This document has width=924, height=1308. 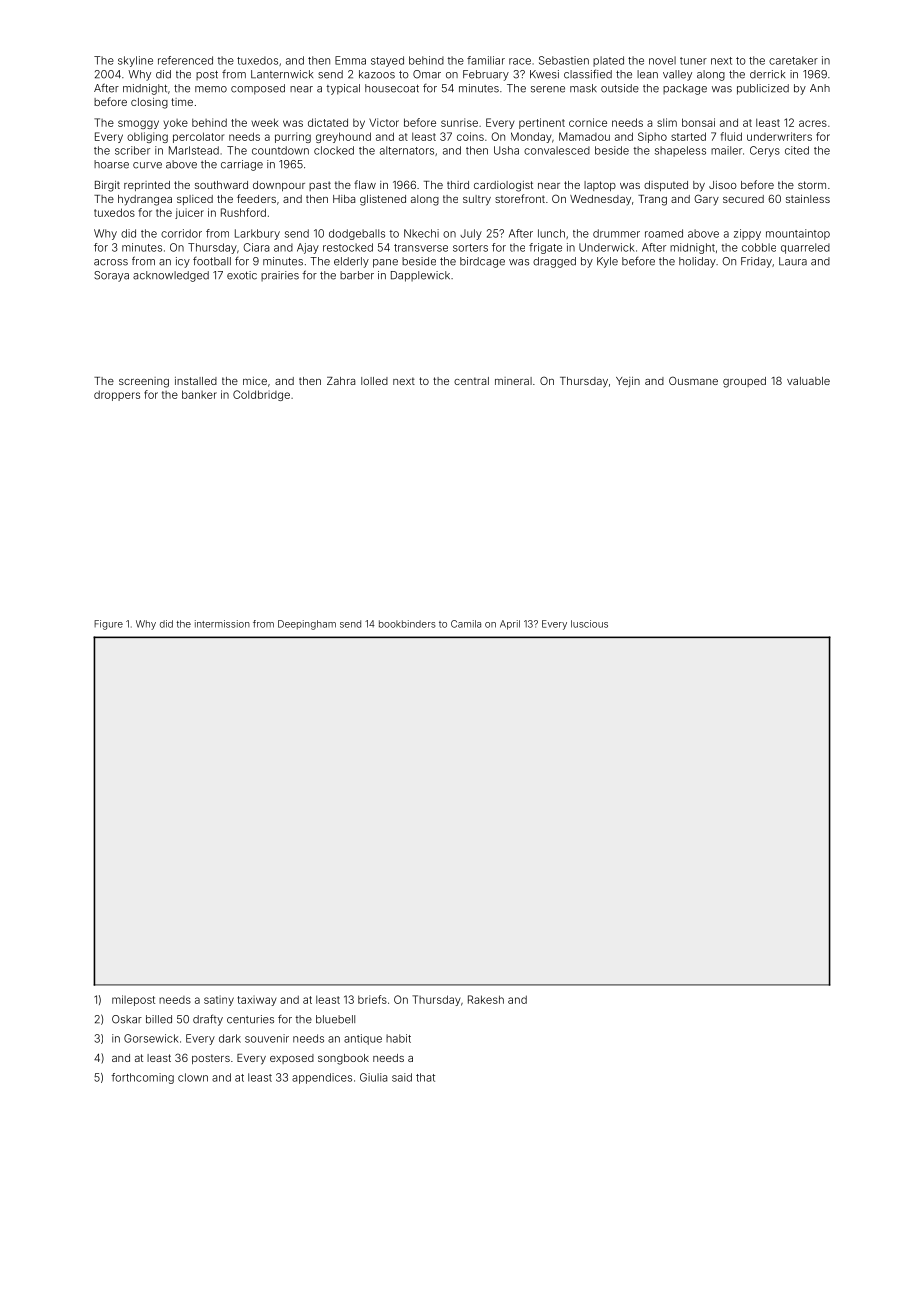 I want to click on taxiway, so click(x=257, y=1000).
